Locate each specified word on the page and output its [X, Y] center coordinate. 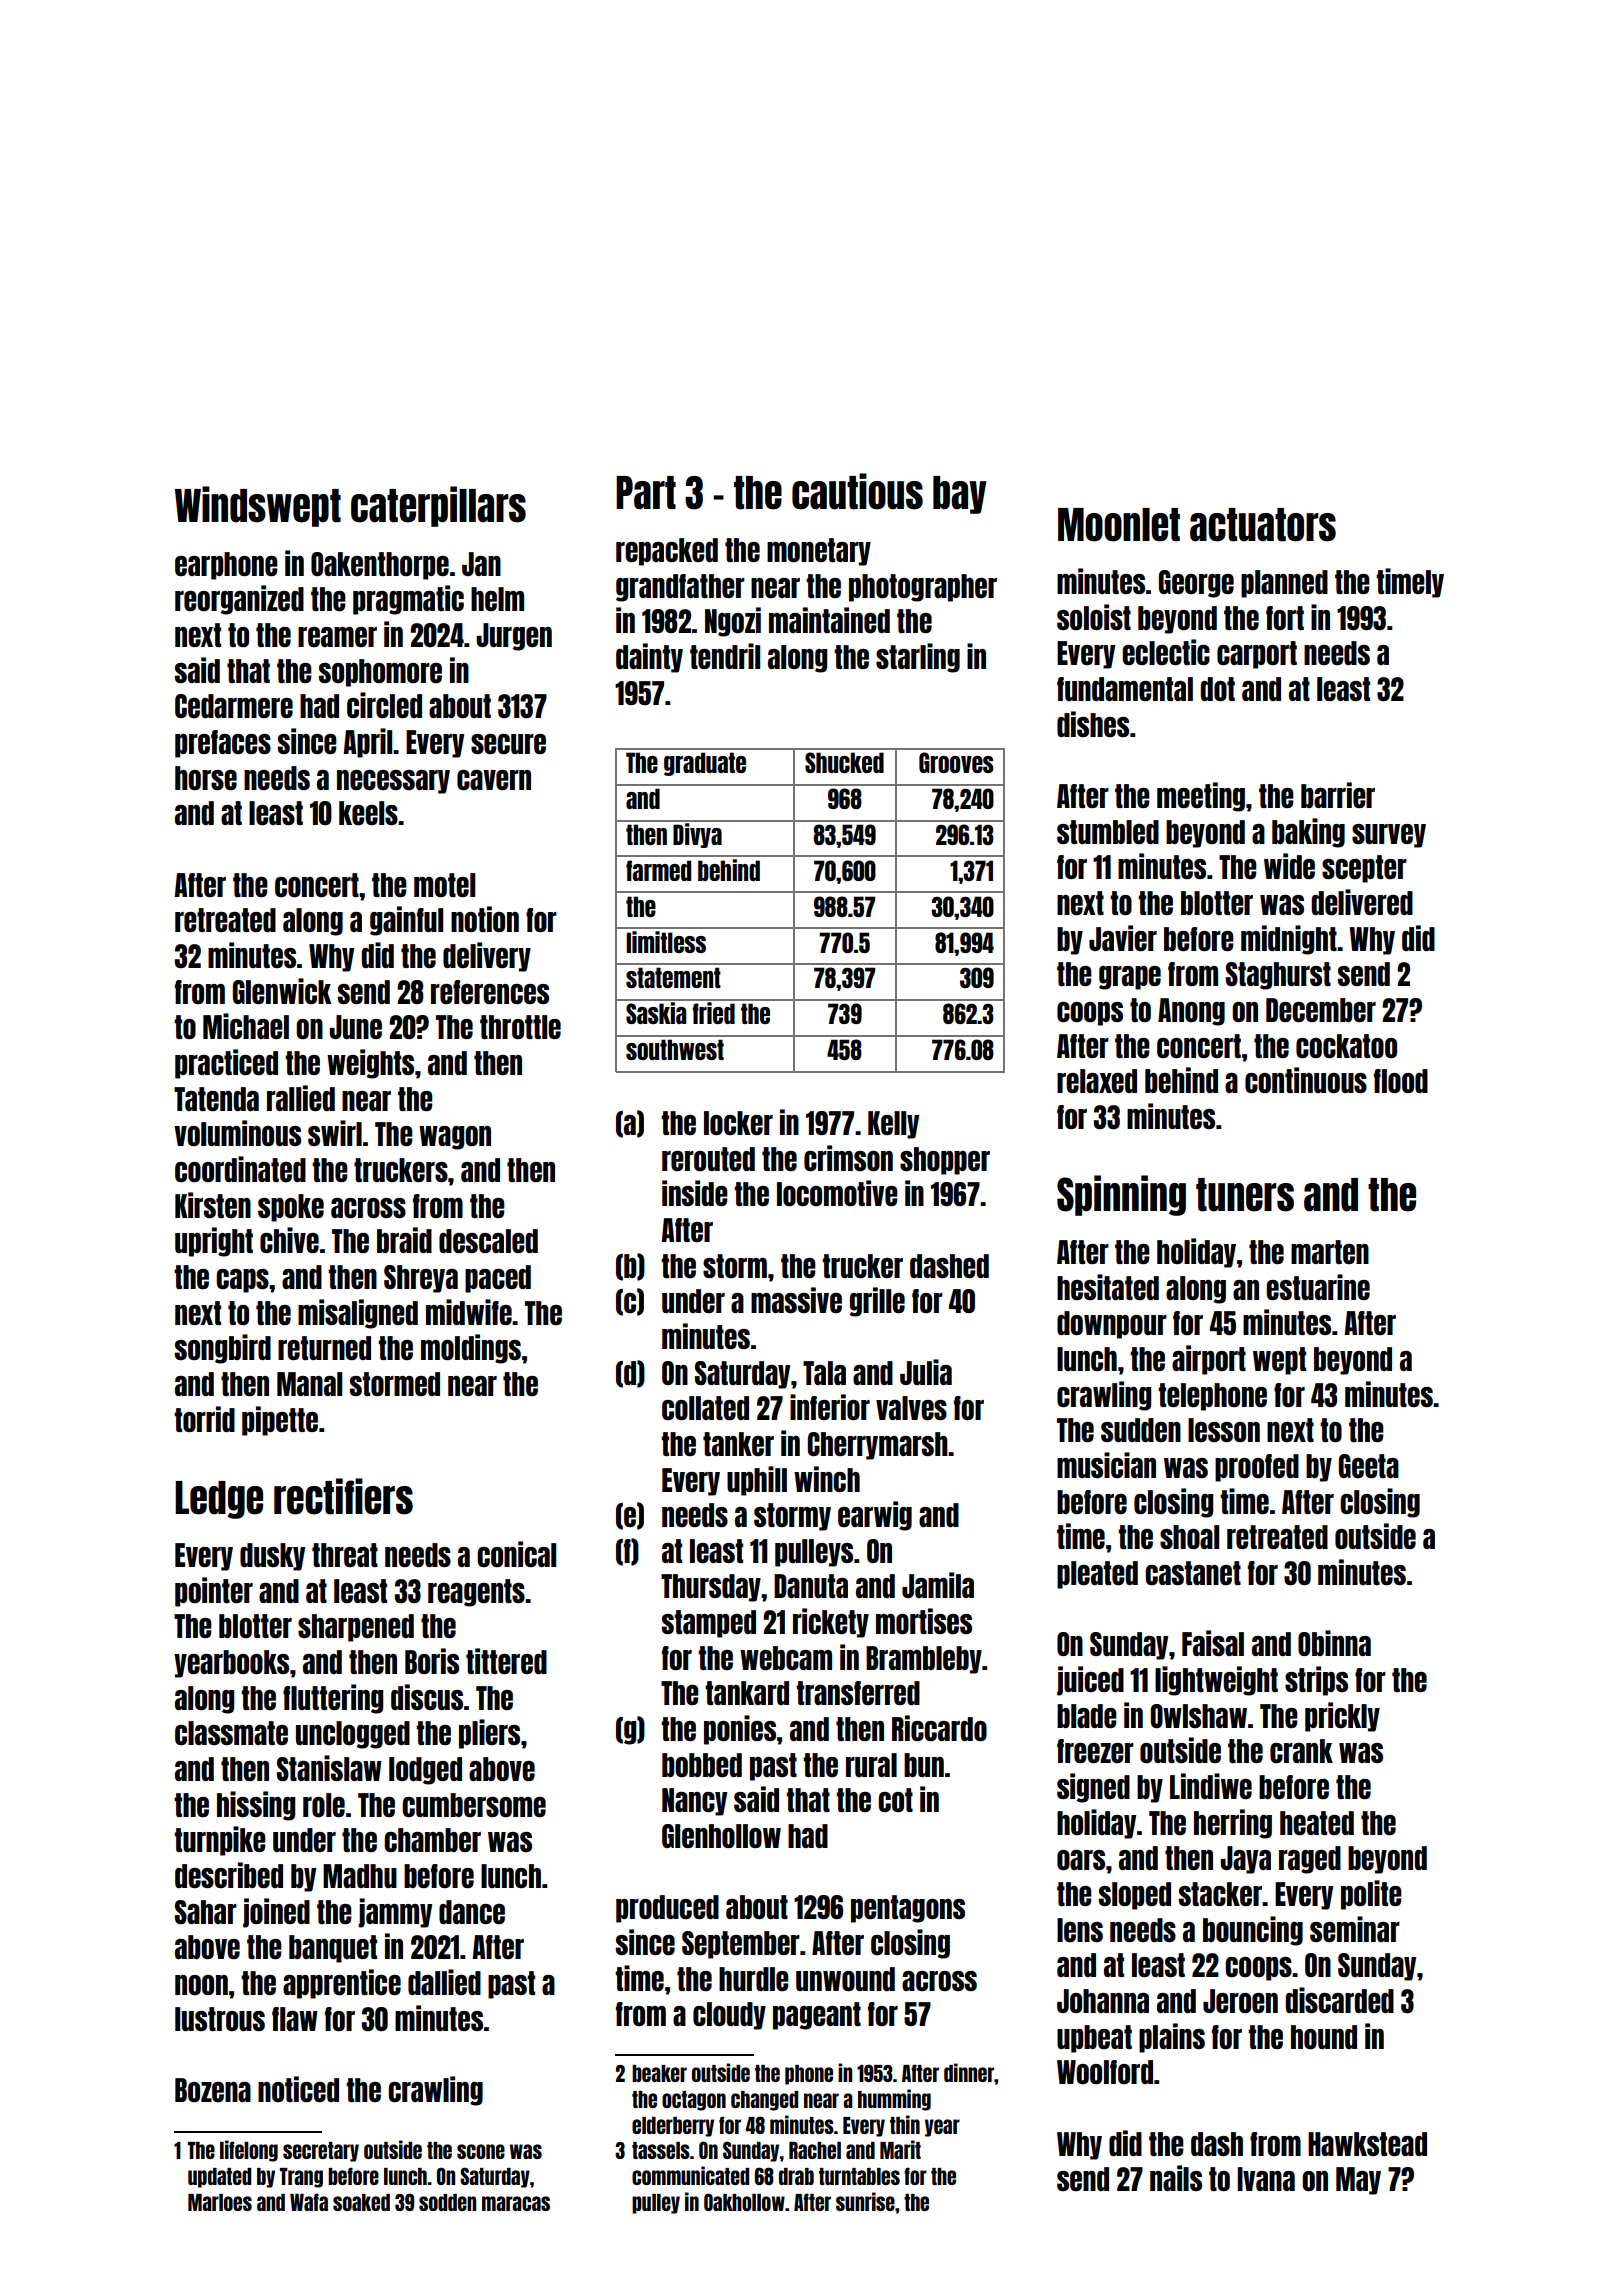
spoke [291, 1208]
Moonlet [1119, 525]
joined [276, 1913]
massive [796, 1300]
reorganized [239, 600]
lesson [1224, 1430]
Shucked [844, 762]
